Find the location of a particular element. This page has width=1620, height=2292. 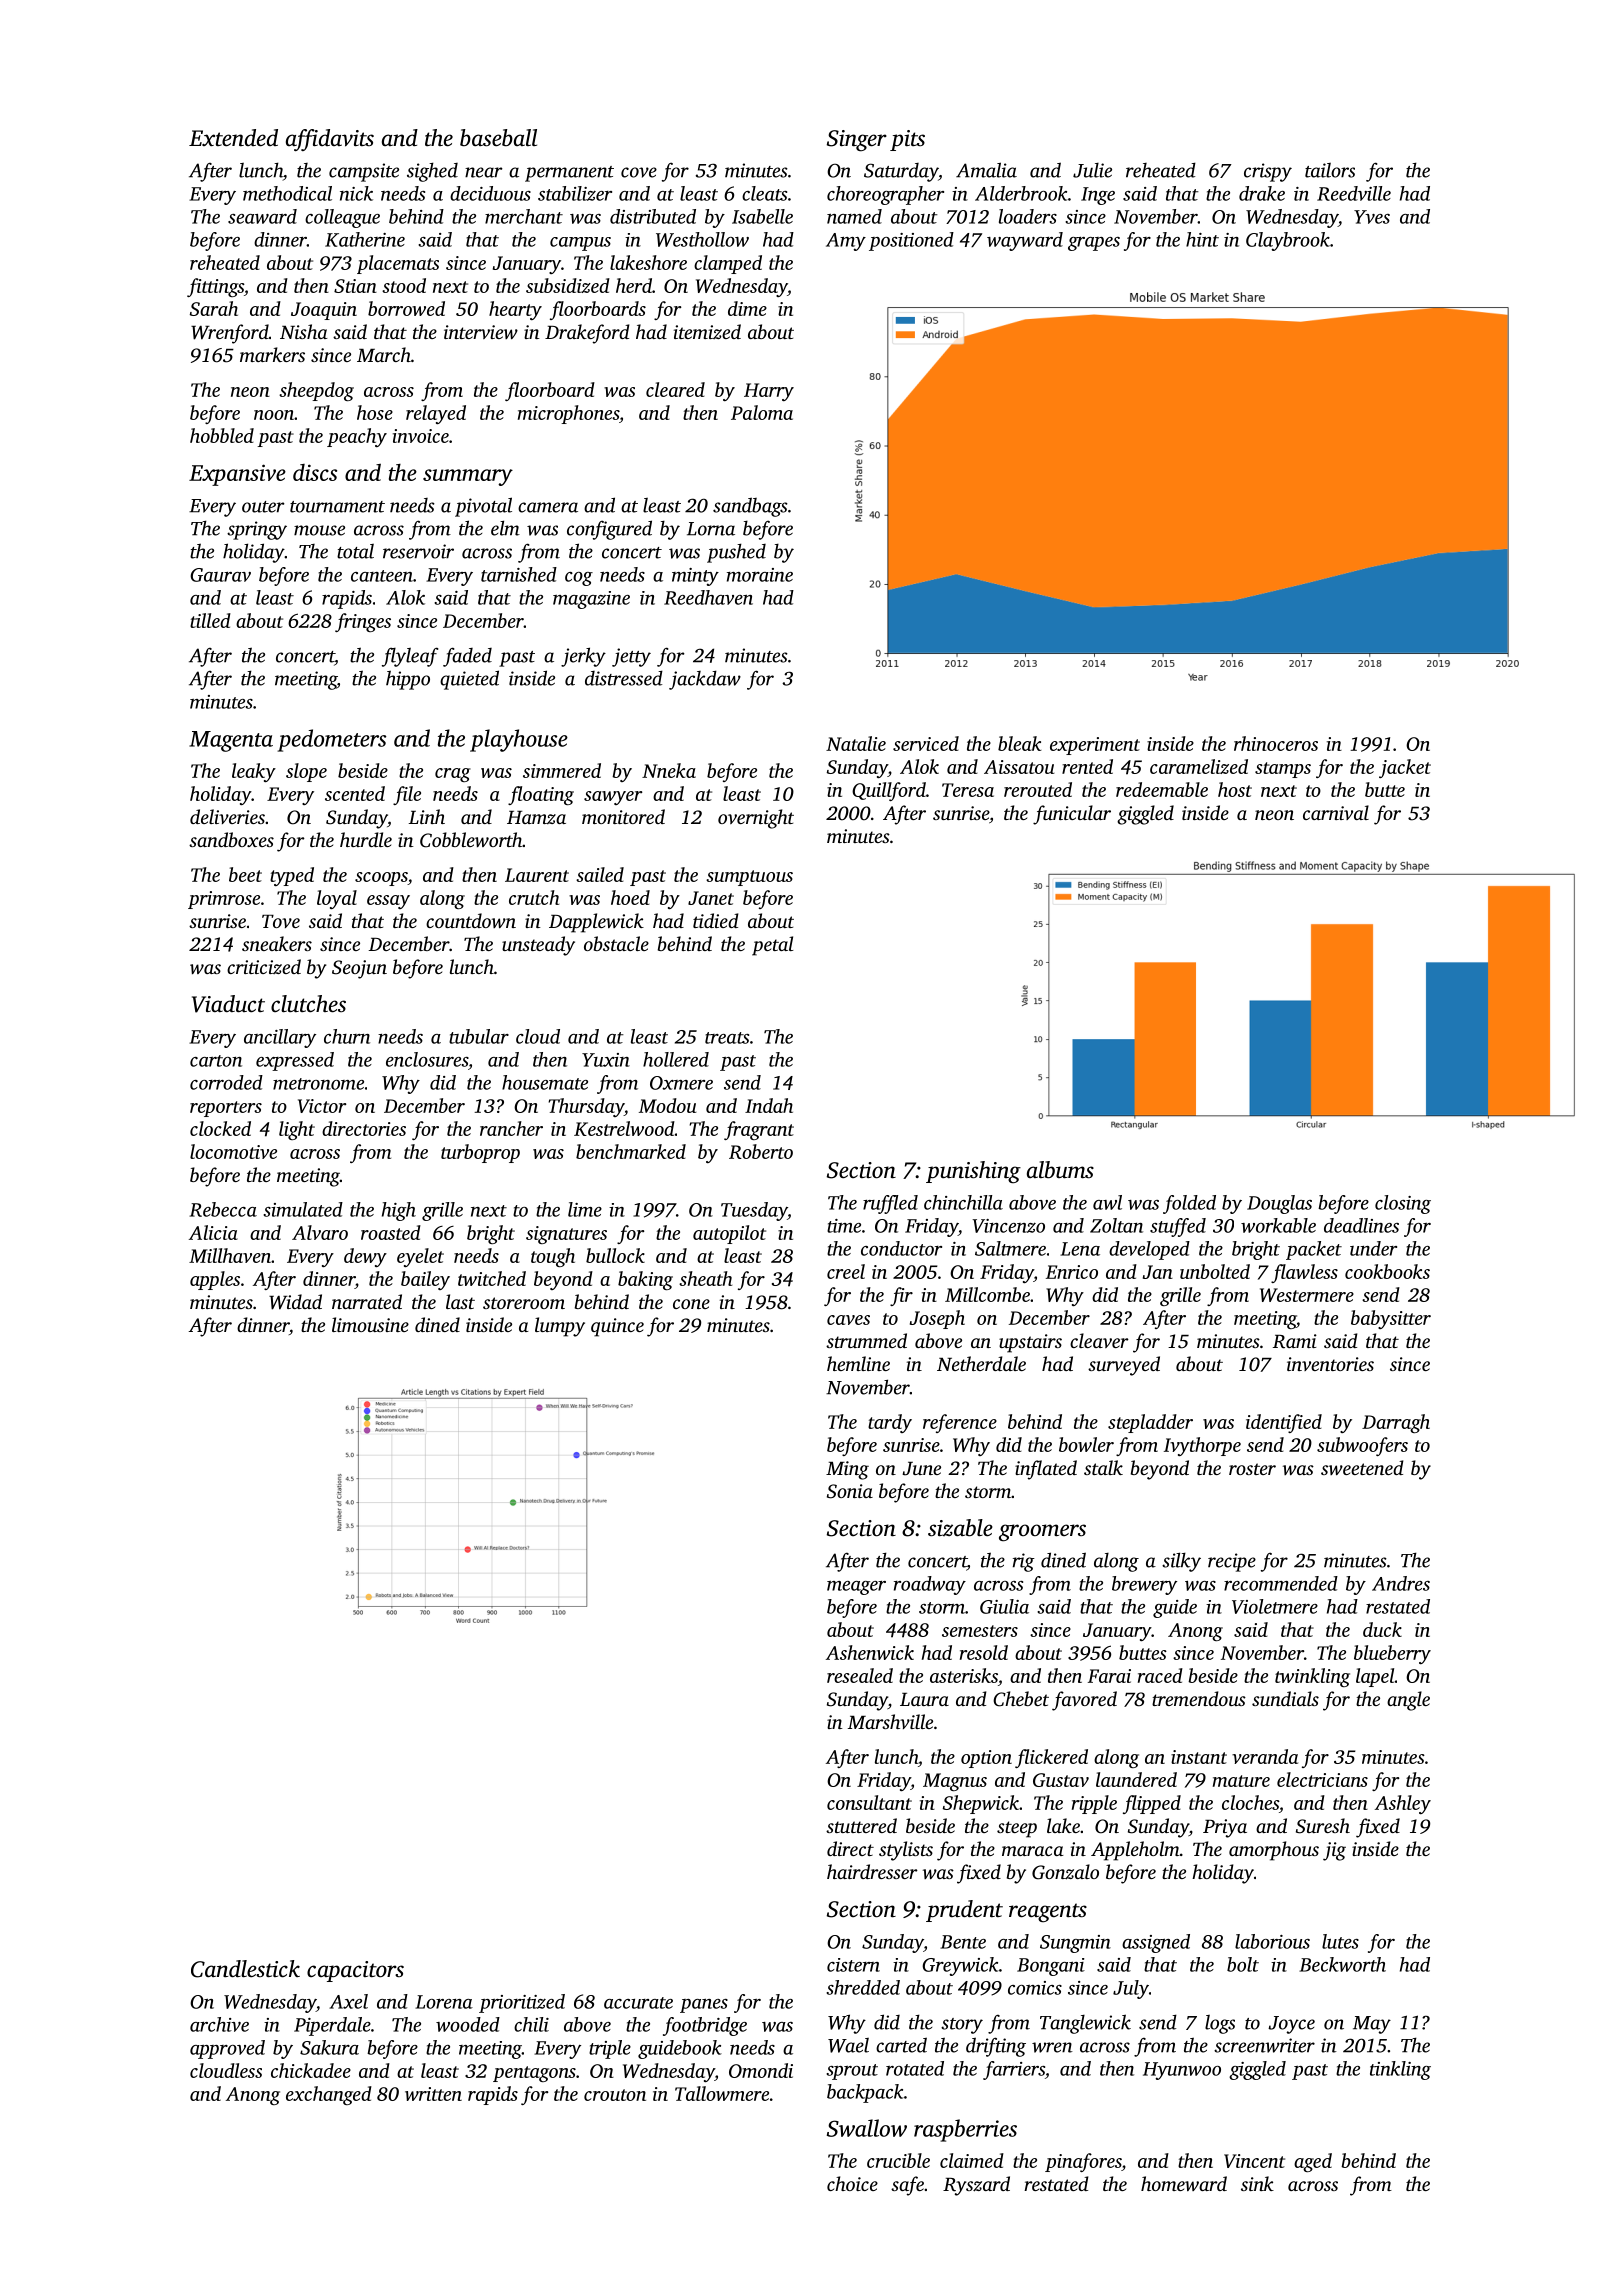

Ivythorpe is located at coordinates (1202, 1446).
